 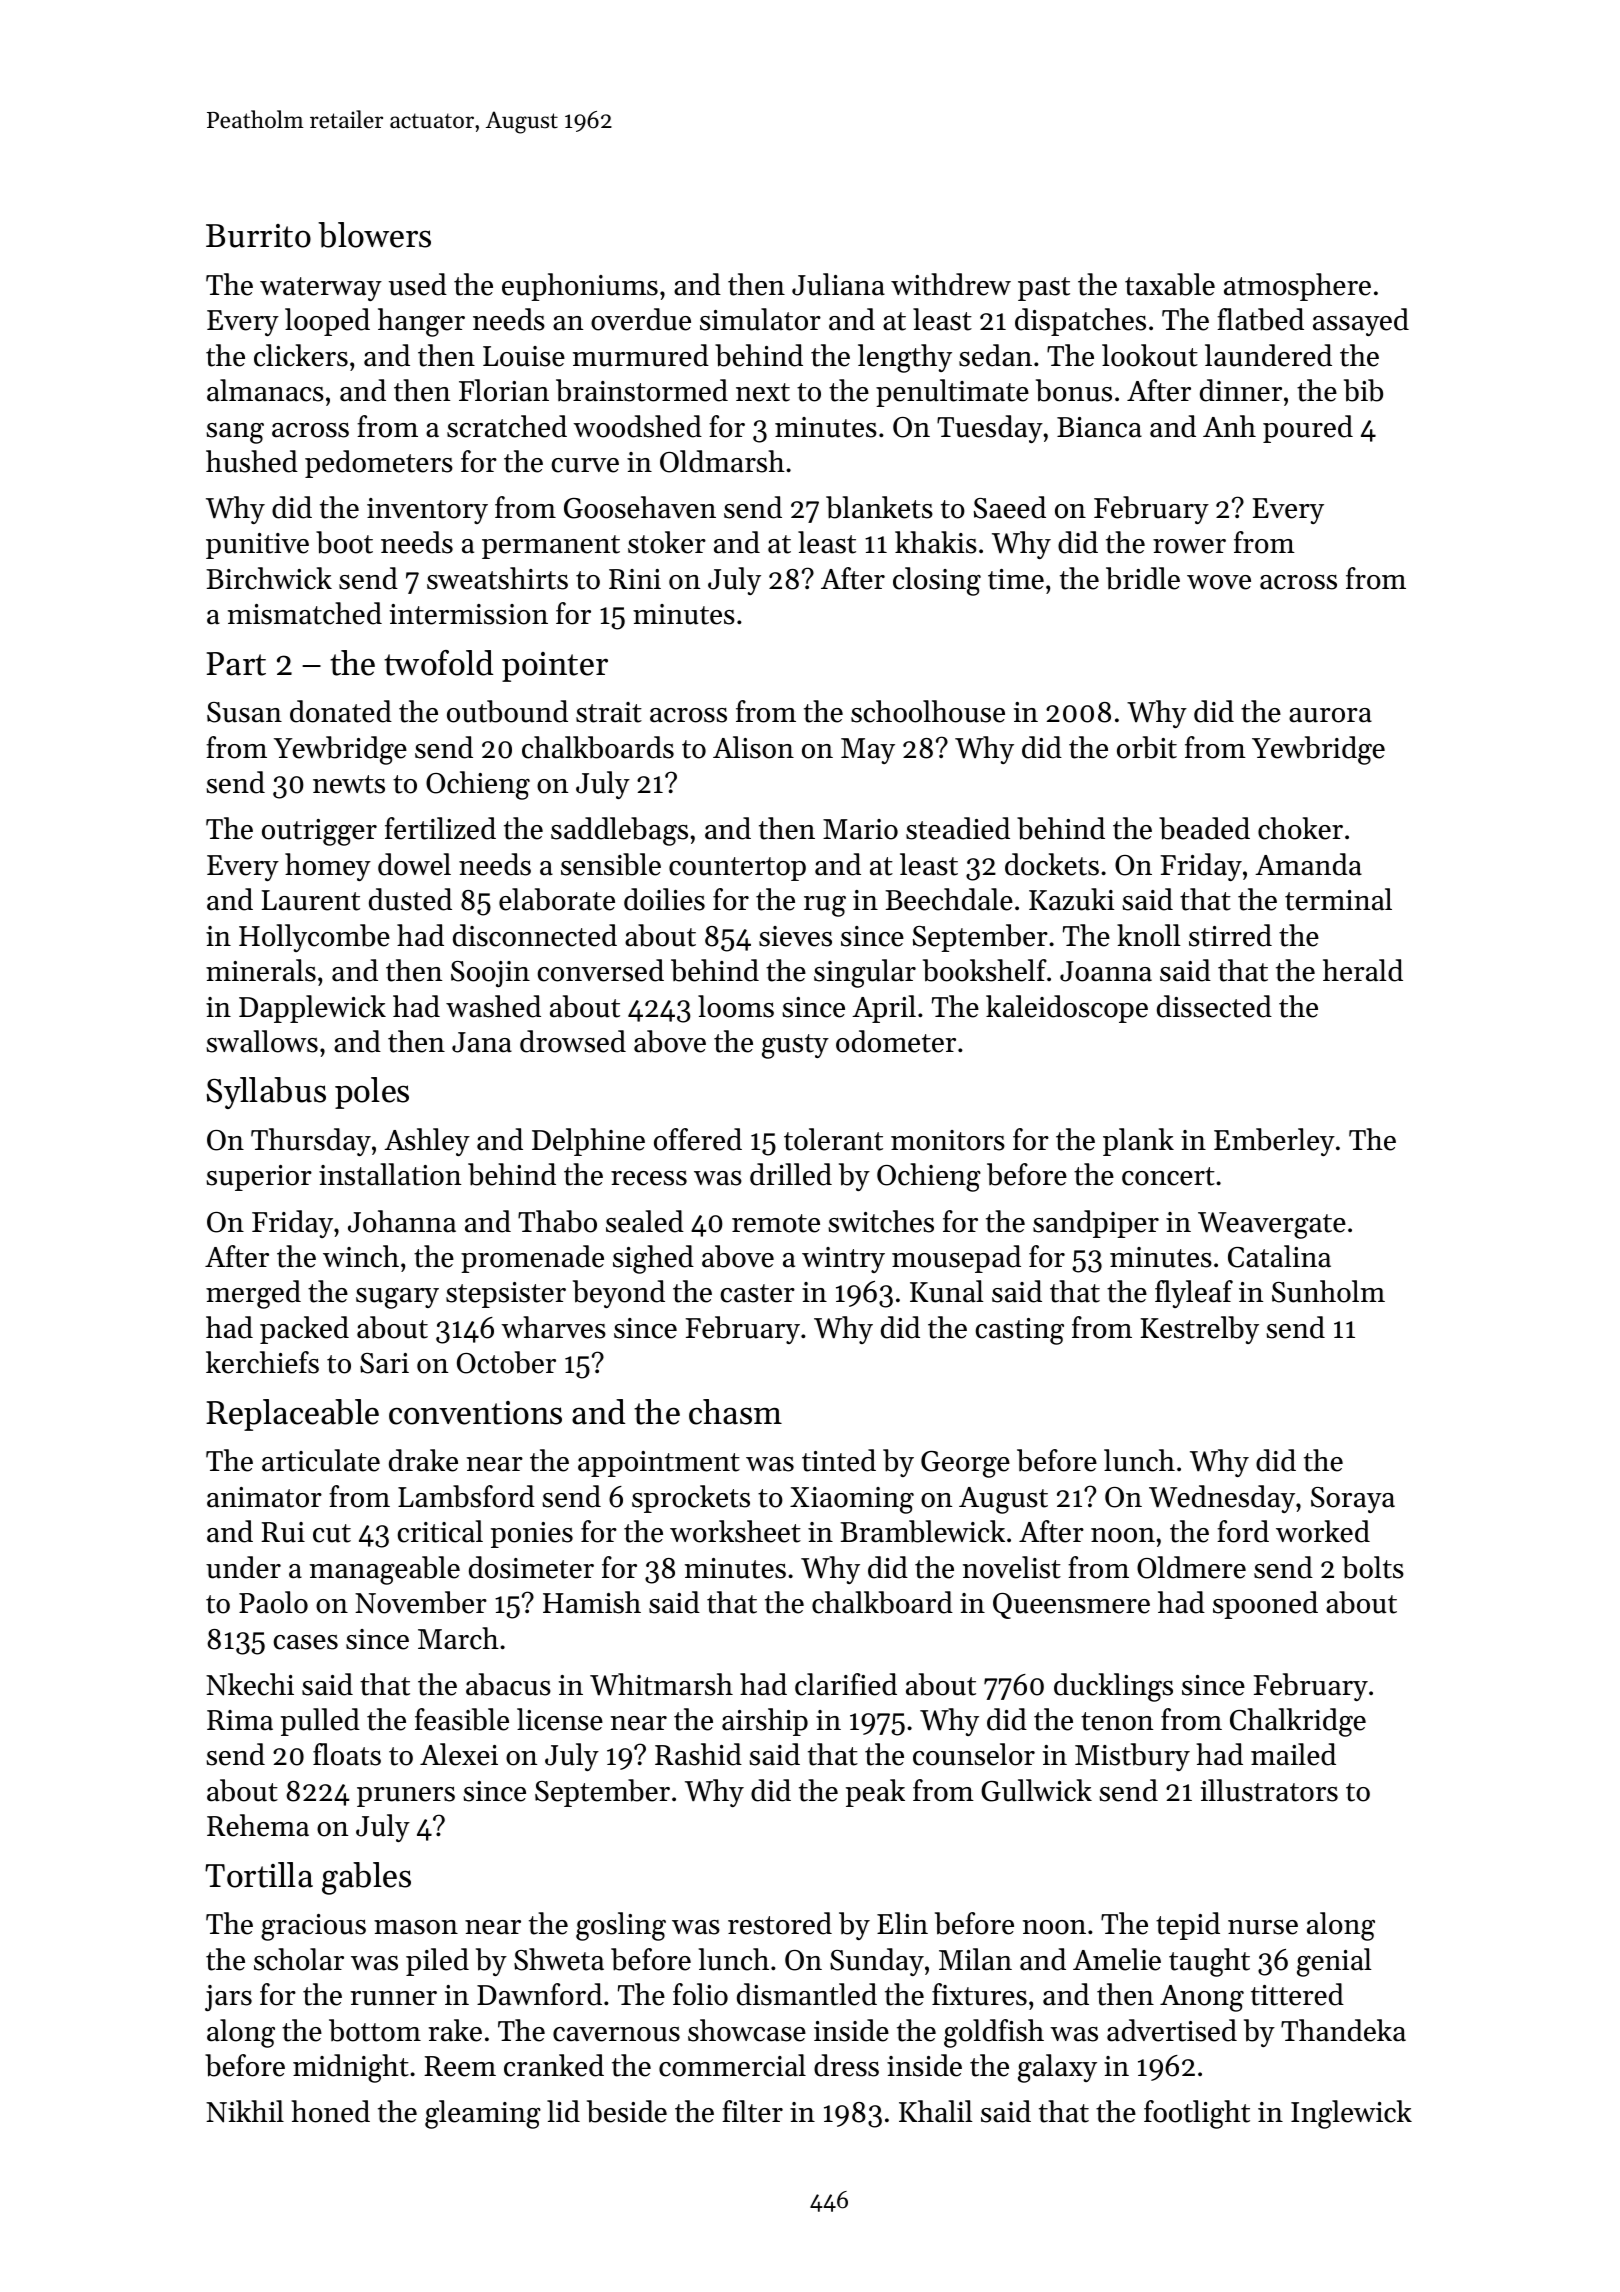 I want to click on Soraya, so click(x=1353, y=1500).
